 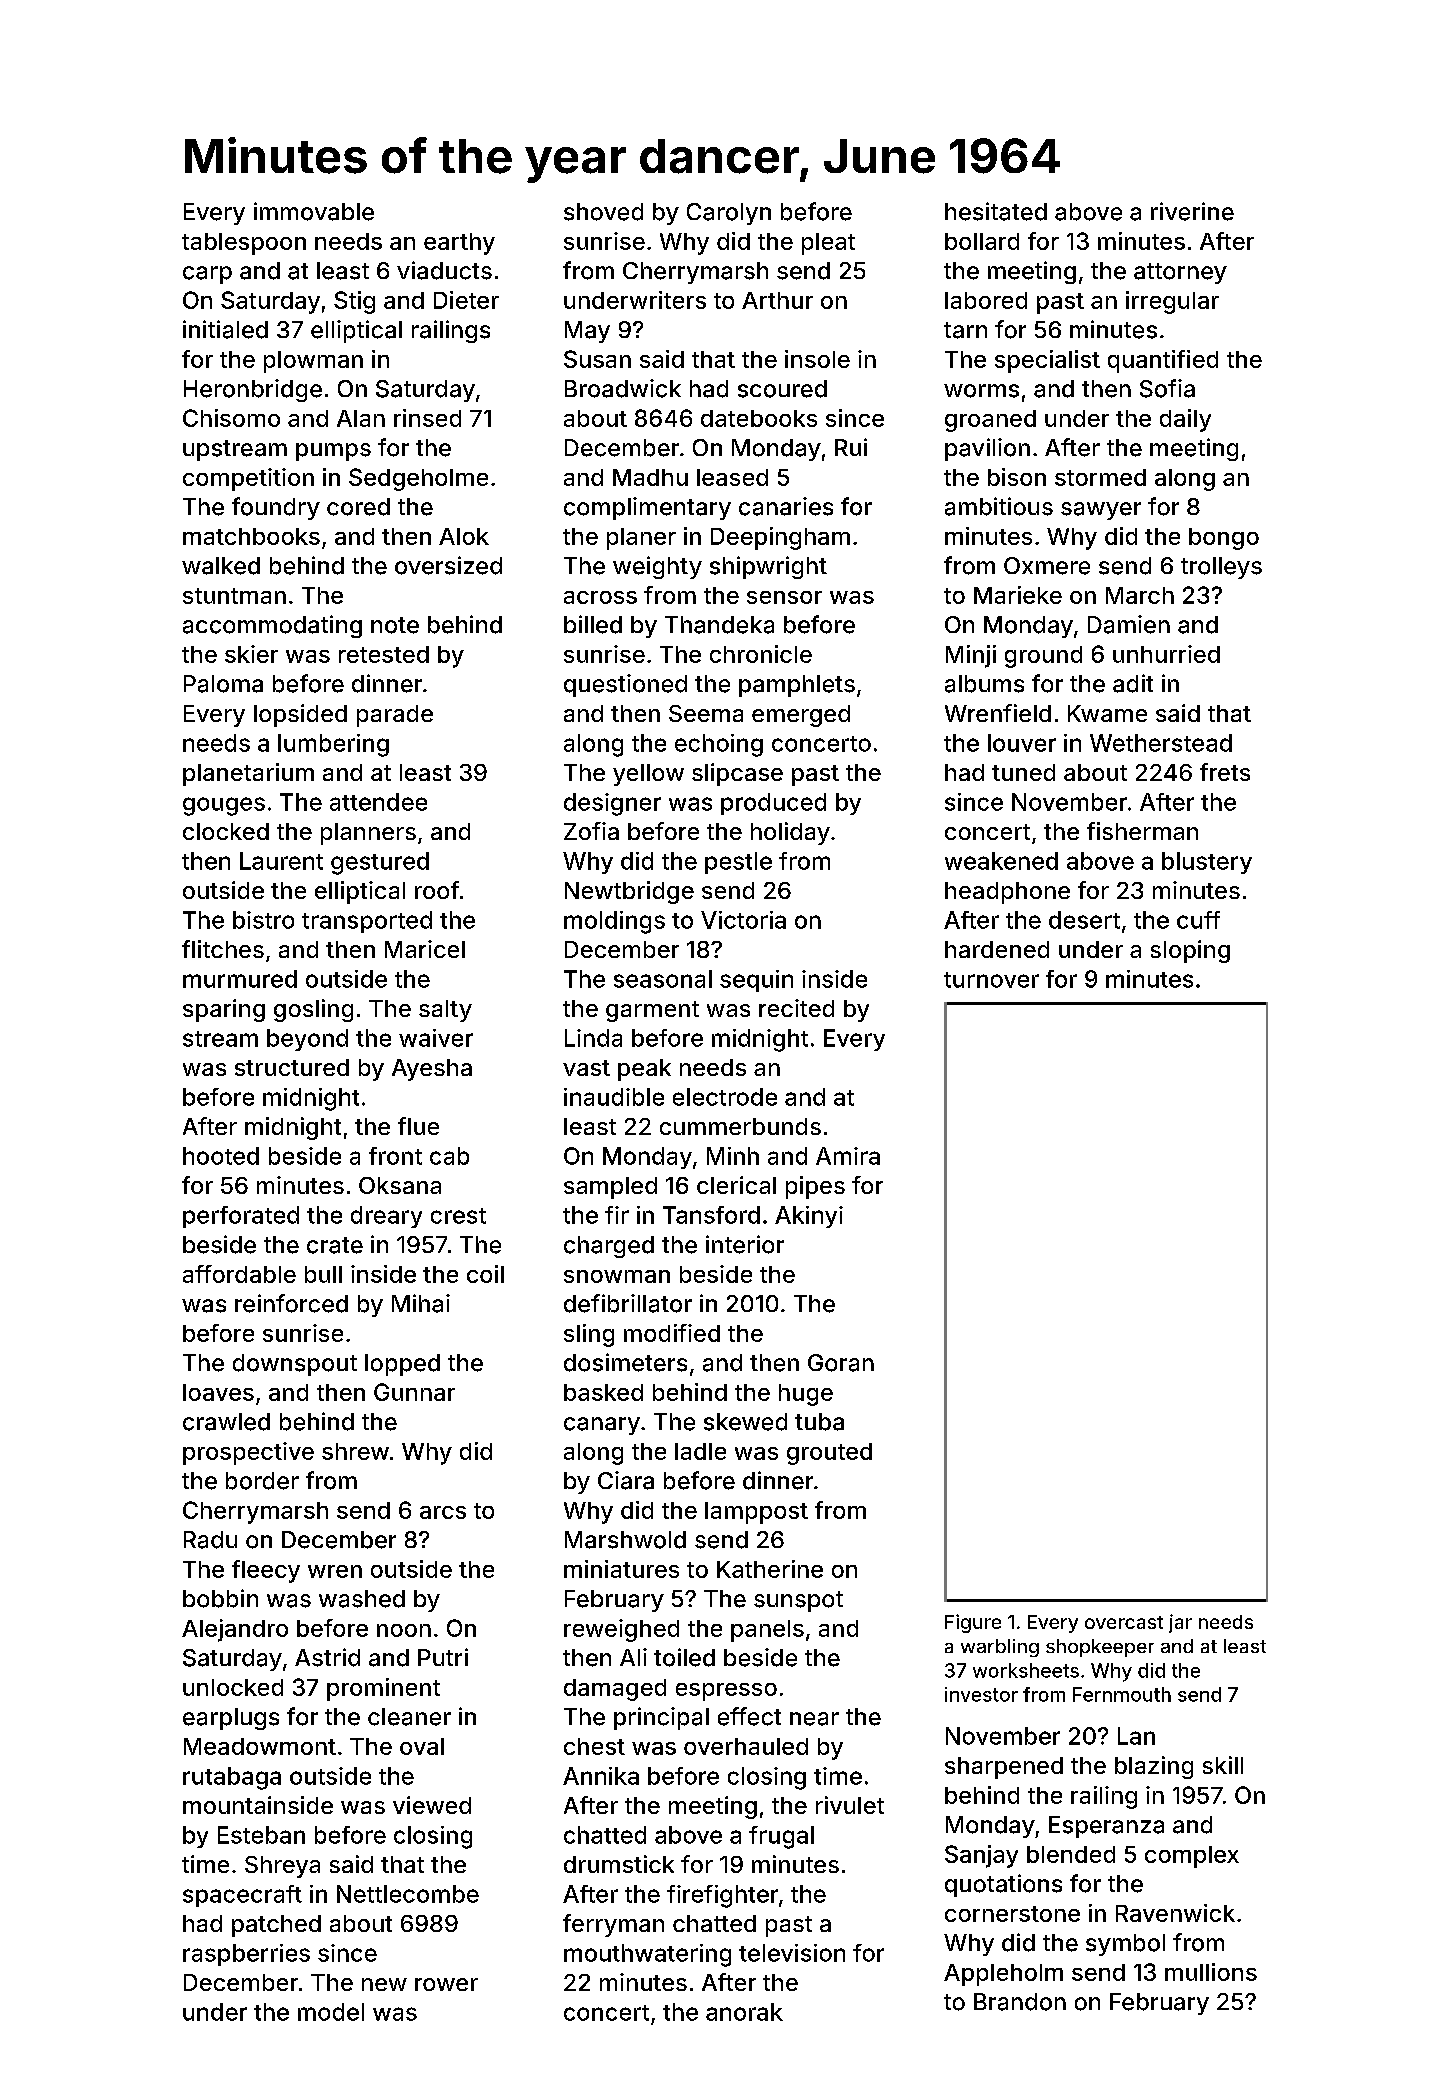 I want to click on across, so click(x=600, y=597).
